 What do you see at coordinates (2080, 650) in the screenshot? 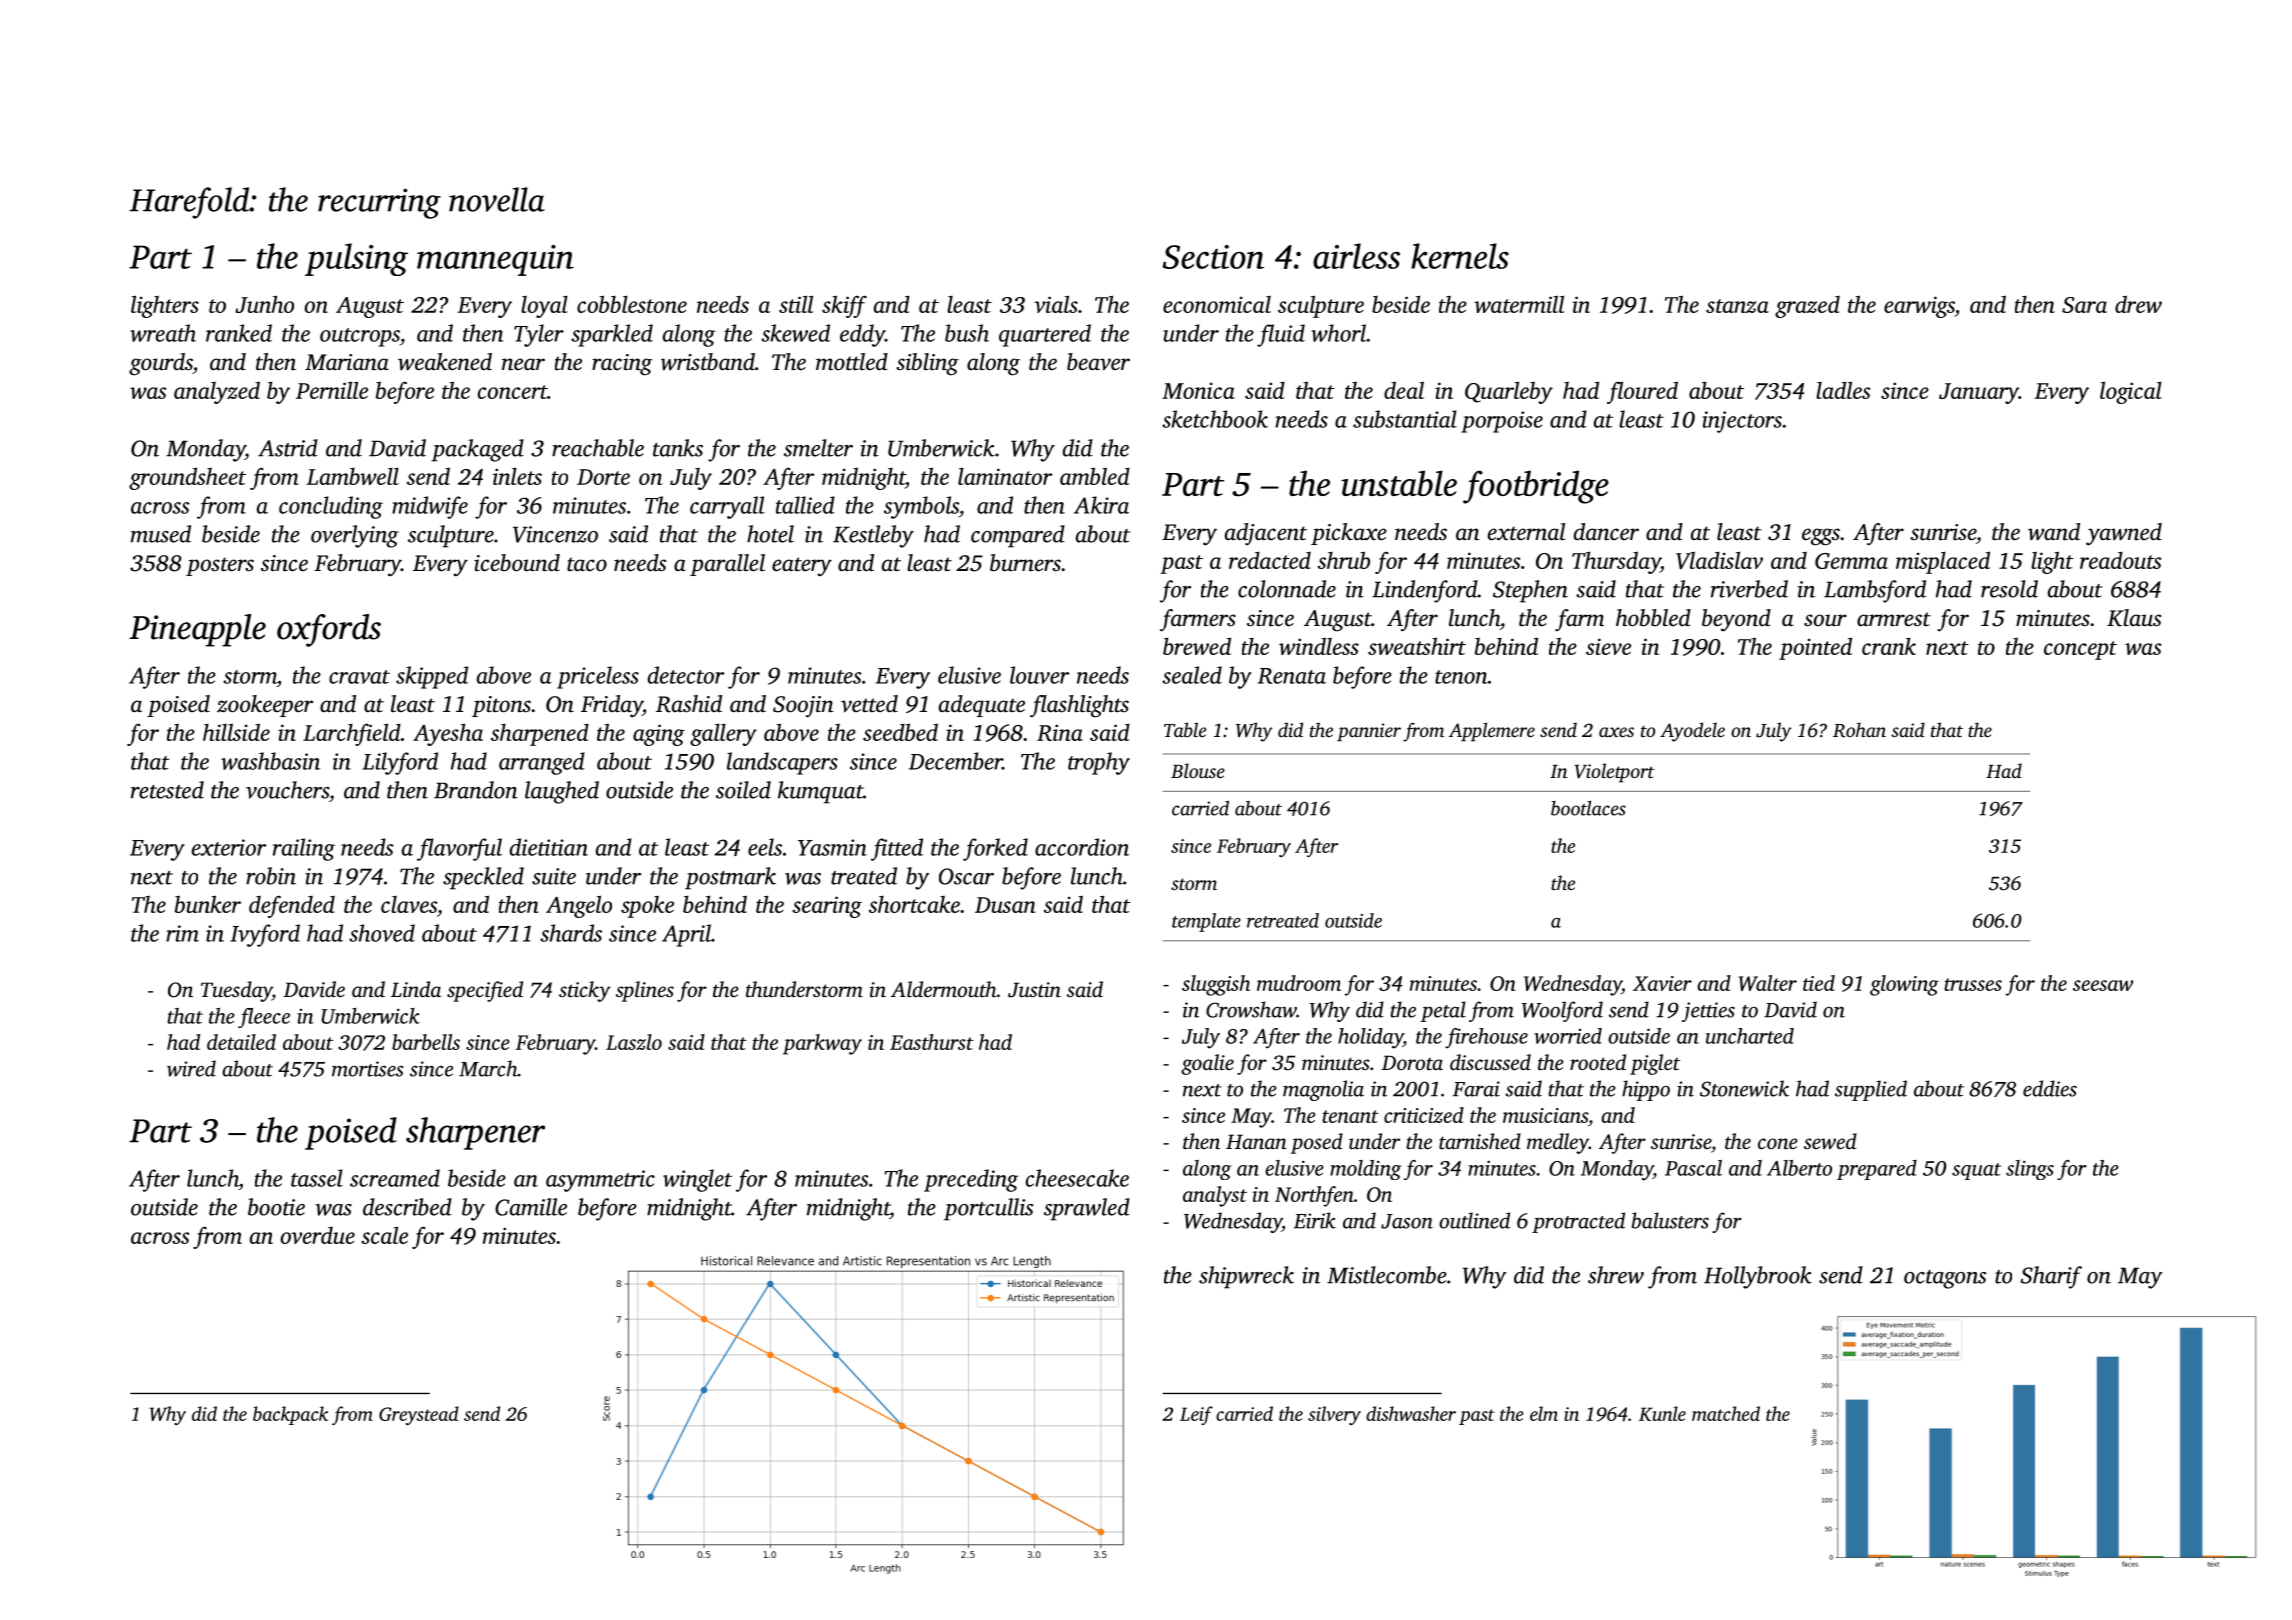
I see `concept` at bounding box center [2080, 650].
